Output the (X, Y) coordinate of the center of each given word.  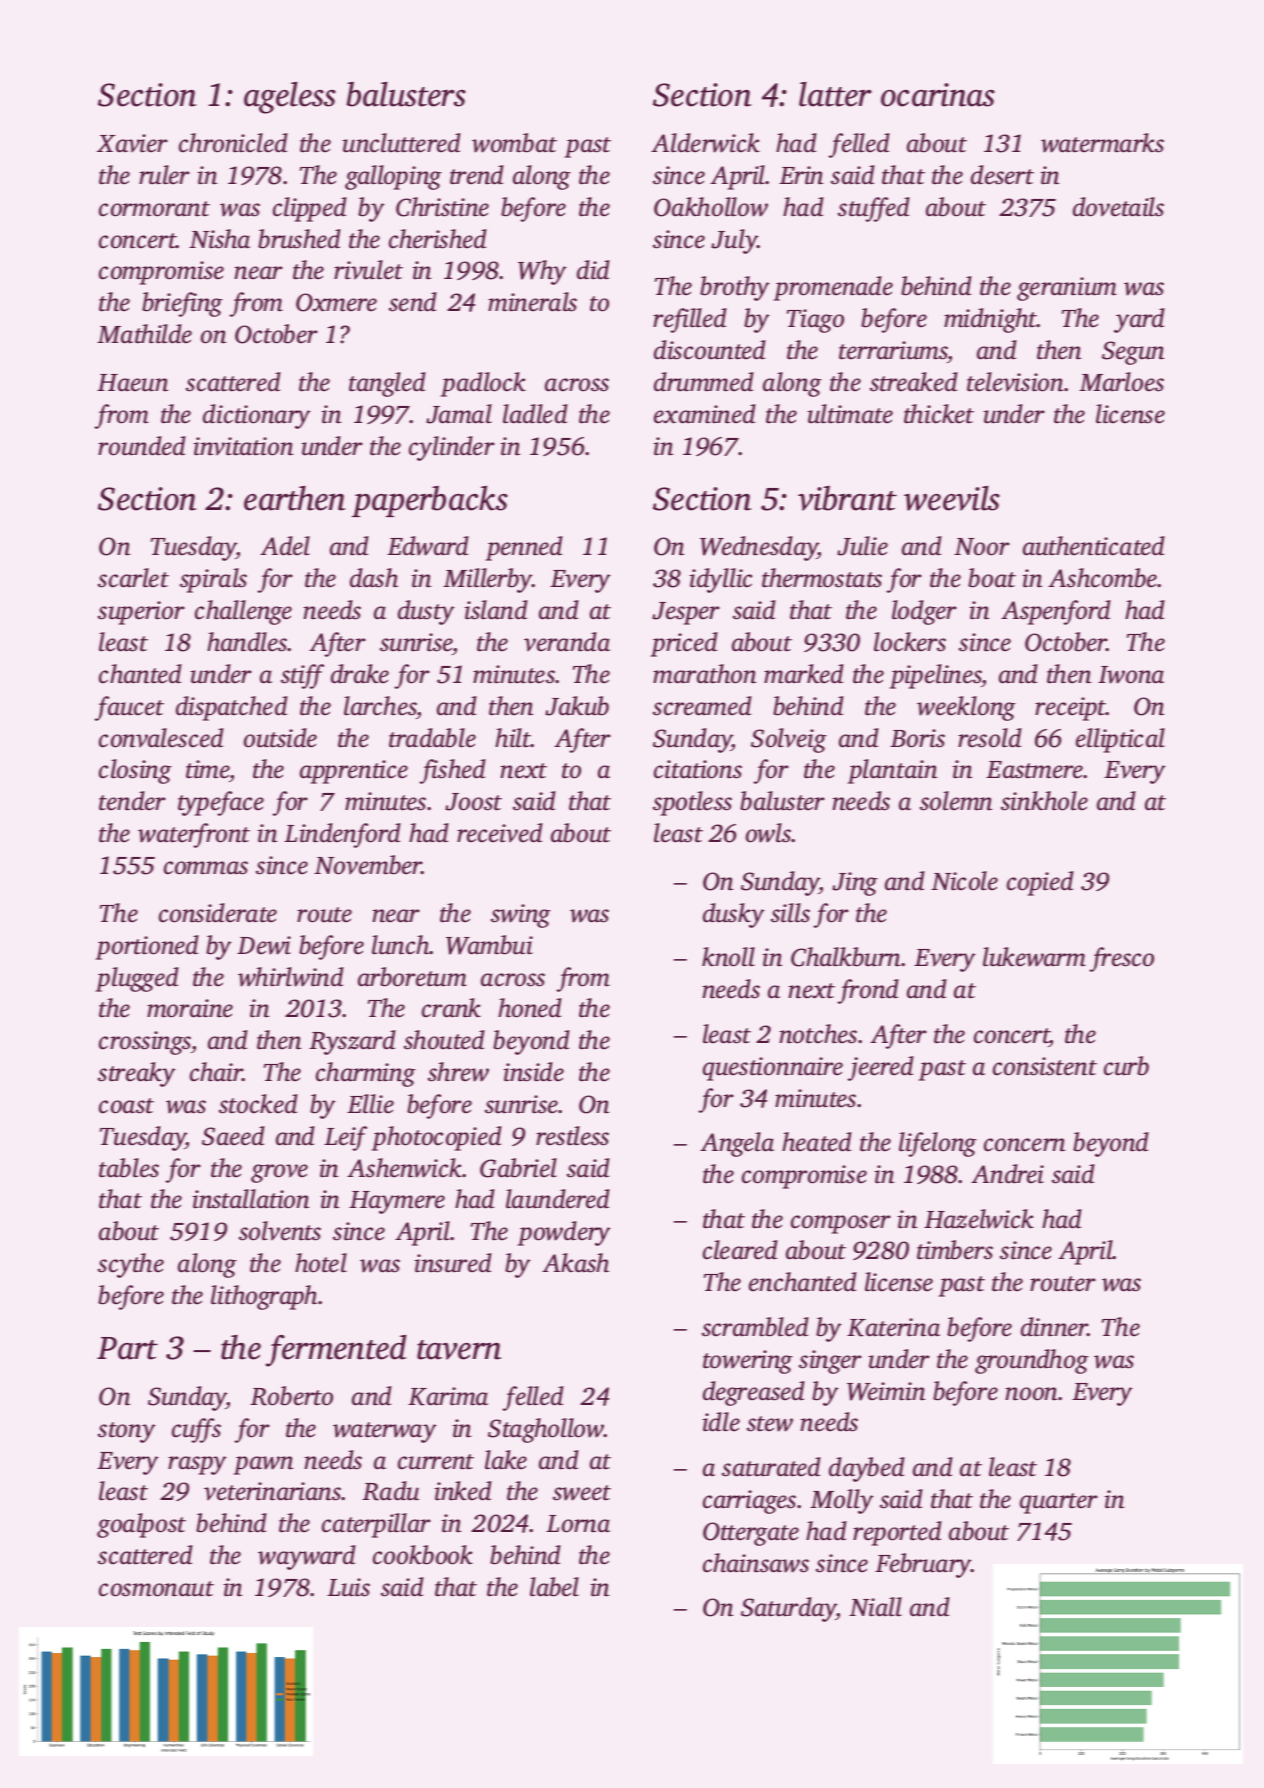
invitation (243, 446)
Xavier (132, 143)
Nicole (964, 881)
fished (453, 771)
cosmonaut (156, 1589)
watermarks (1102, 143)
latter (835, 94)
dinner (1054, 1327)
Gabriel (518, 1168)
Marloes (1121, 382)
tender (132, 801)
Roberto (291, 1396)
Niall (875, 1607)
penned (524, 548)
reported (897, 1533)
